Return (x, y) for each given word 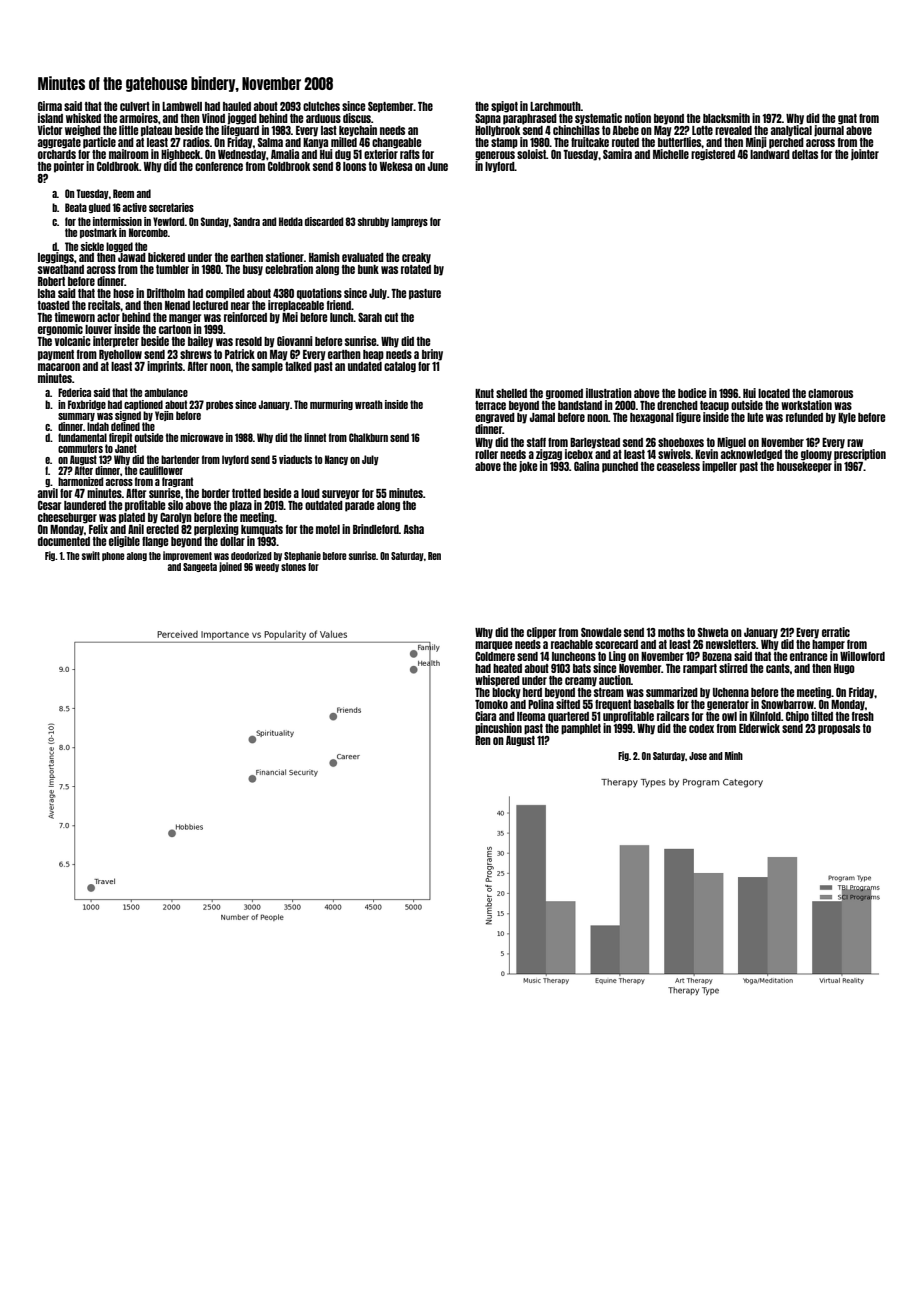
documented (64, 541)
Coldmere (495, 656)
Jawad (132, 257)
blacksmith (726, 118)
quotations (319, 294)
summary (76, 417)
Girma (50, 106)
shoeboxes (681, 442)
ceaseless (678, 466)
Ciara (485, 716)
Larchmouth (555, 106)
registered (713, 155)
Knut (484, 393)
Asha (414, 529)
